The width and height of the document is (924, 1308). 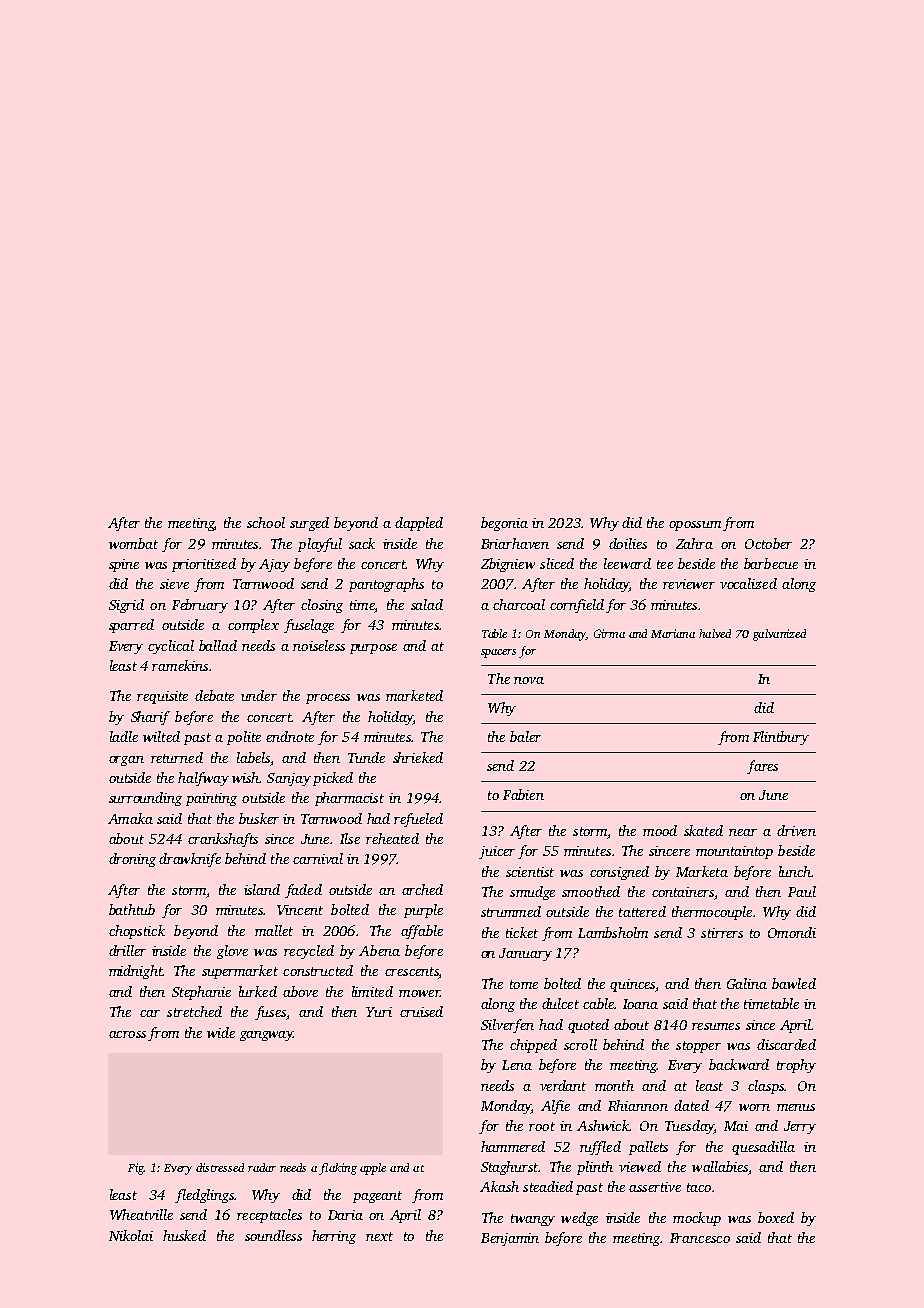 I want to click on stopper, so click(x=698, y=1047).
